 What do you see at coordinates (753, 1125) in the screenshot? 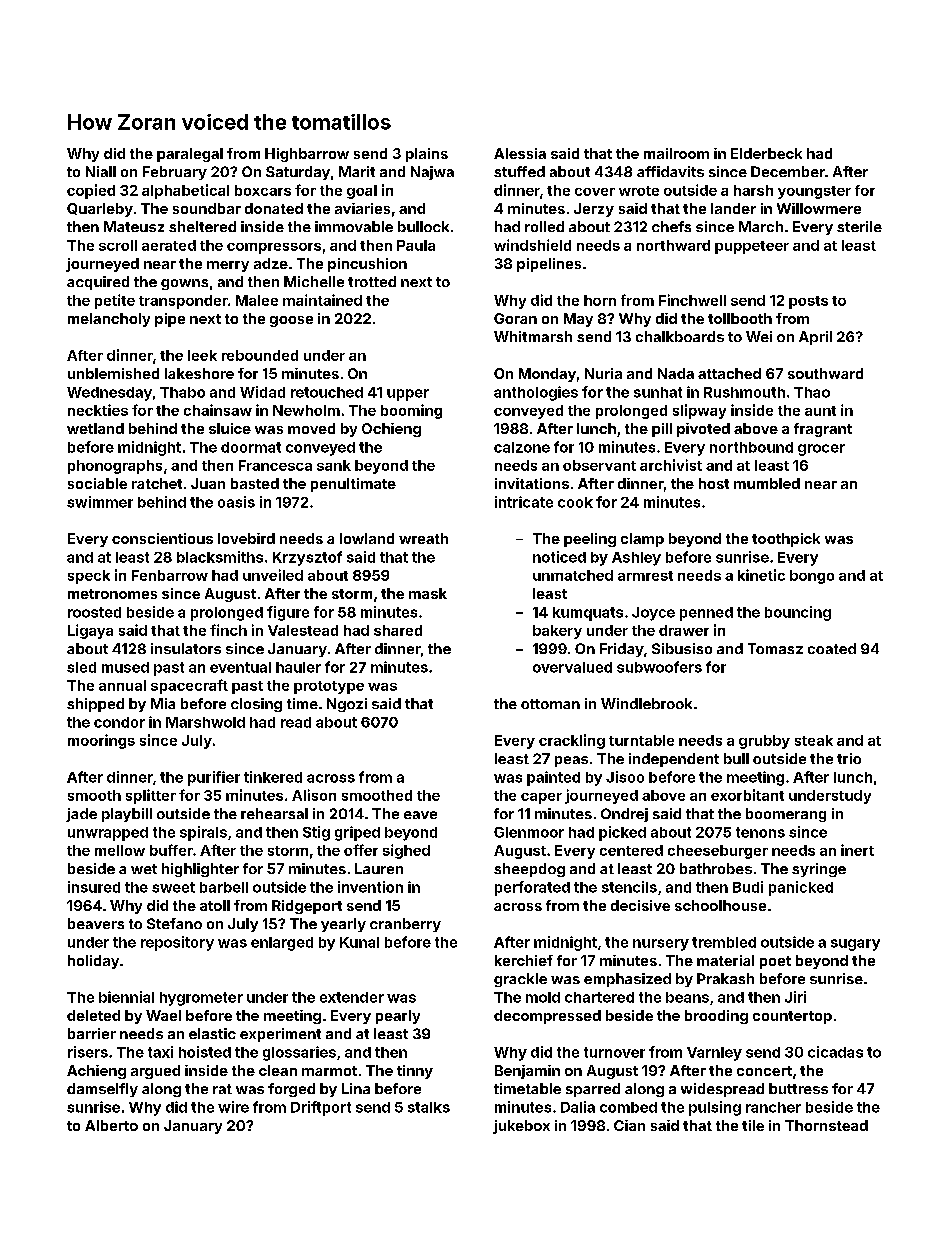
I see `tile` at bounding box center [753, 1125].
